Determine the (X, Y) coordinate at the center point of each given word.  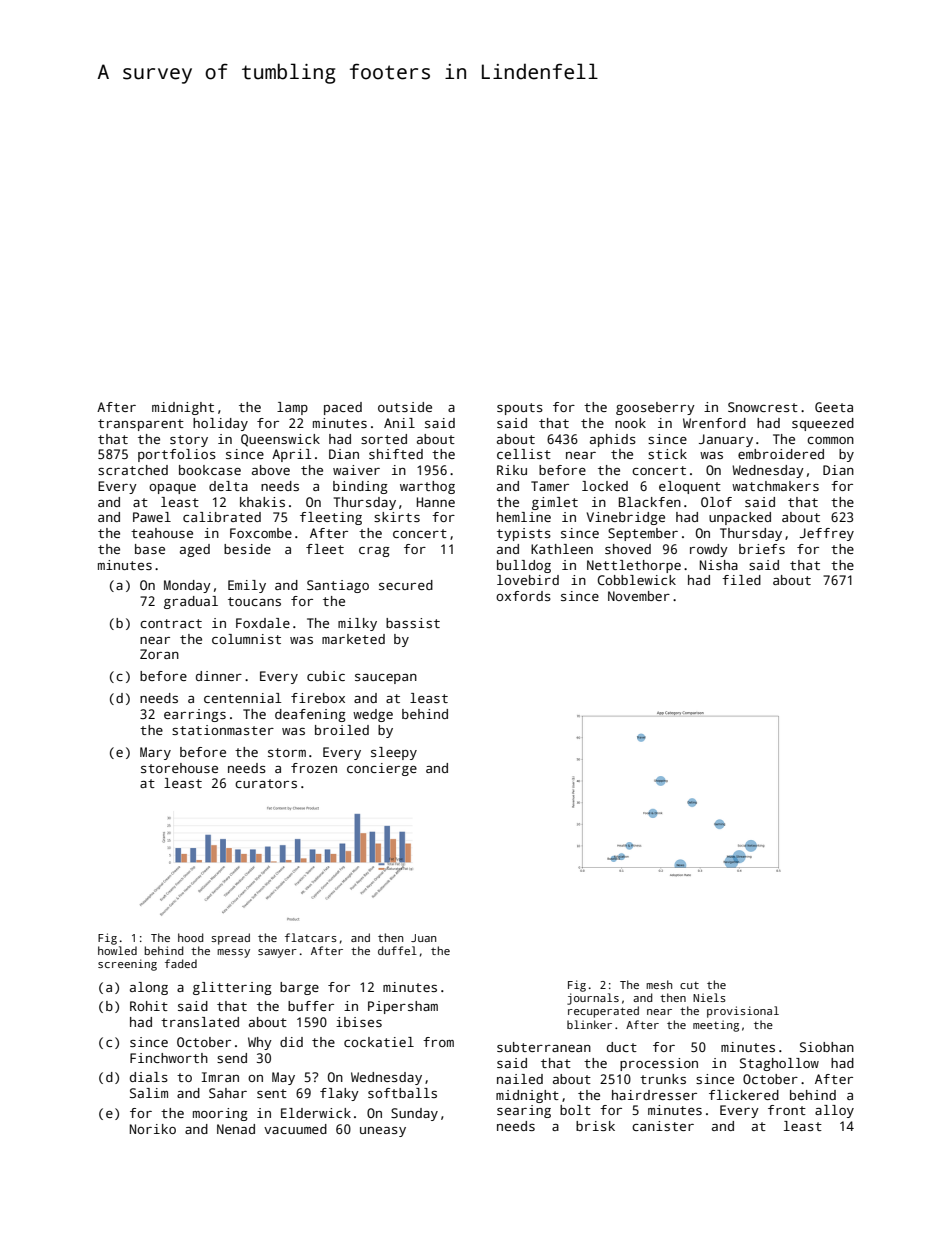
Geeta (834, 407)
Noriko (153, 1129)
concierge (382, 769)
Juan (423, 938)
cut (689, 985)
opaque (172, 489)
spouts (520, 409)
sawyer (277, 953)
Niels (709, 997)
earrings (195, 715)
